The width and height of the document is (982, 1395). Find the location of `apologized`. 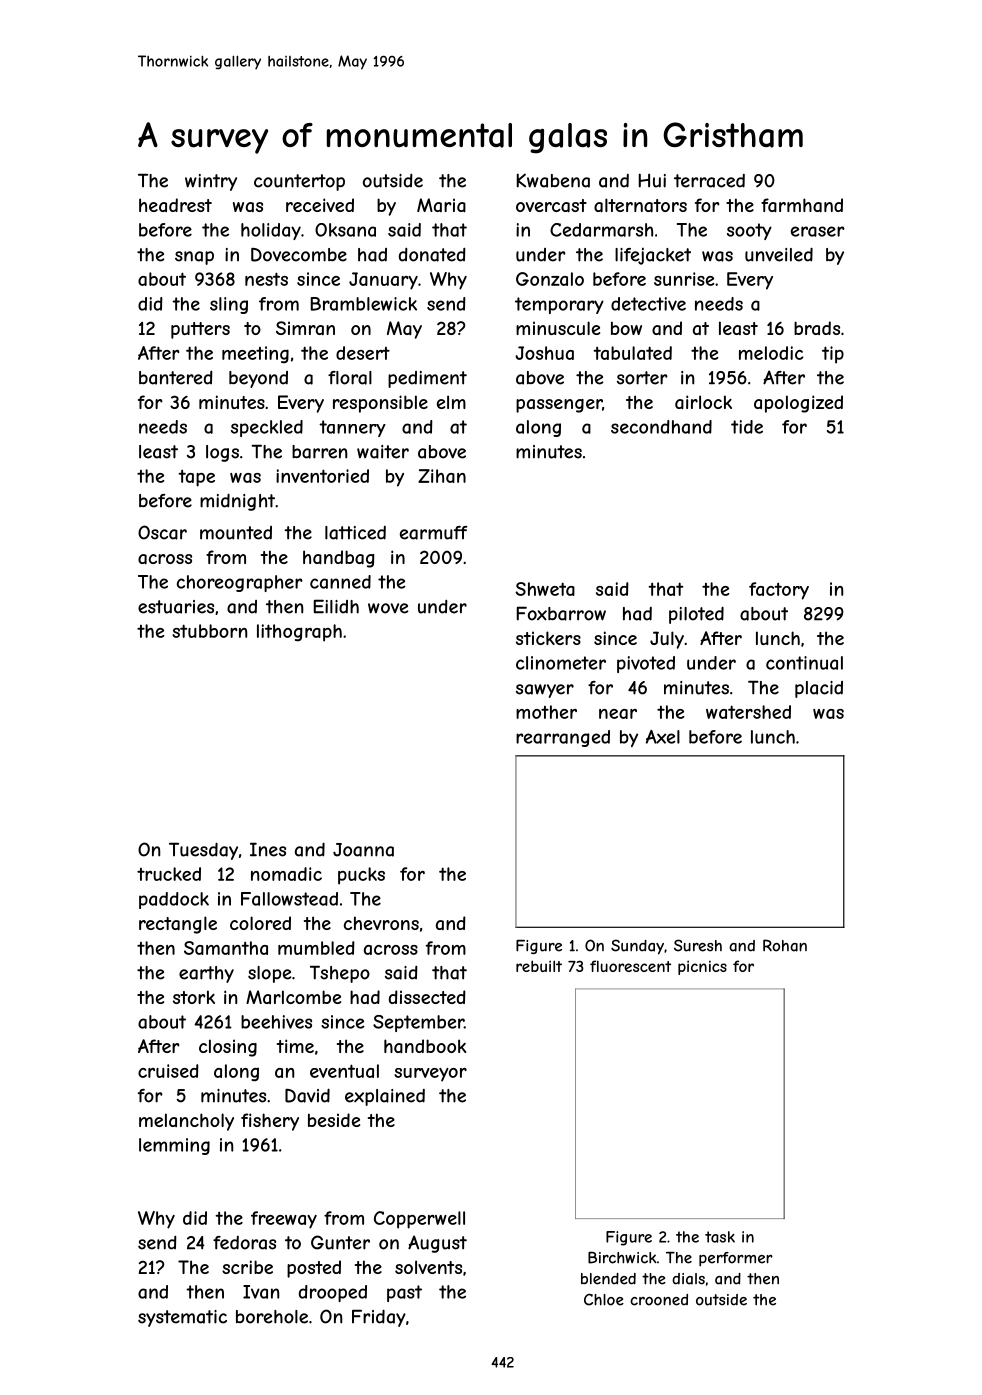

apologized is located at coordinates (798, 404).
